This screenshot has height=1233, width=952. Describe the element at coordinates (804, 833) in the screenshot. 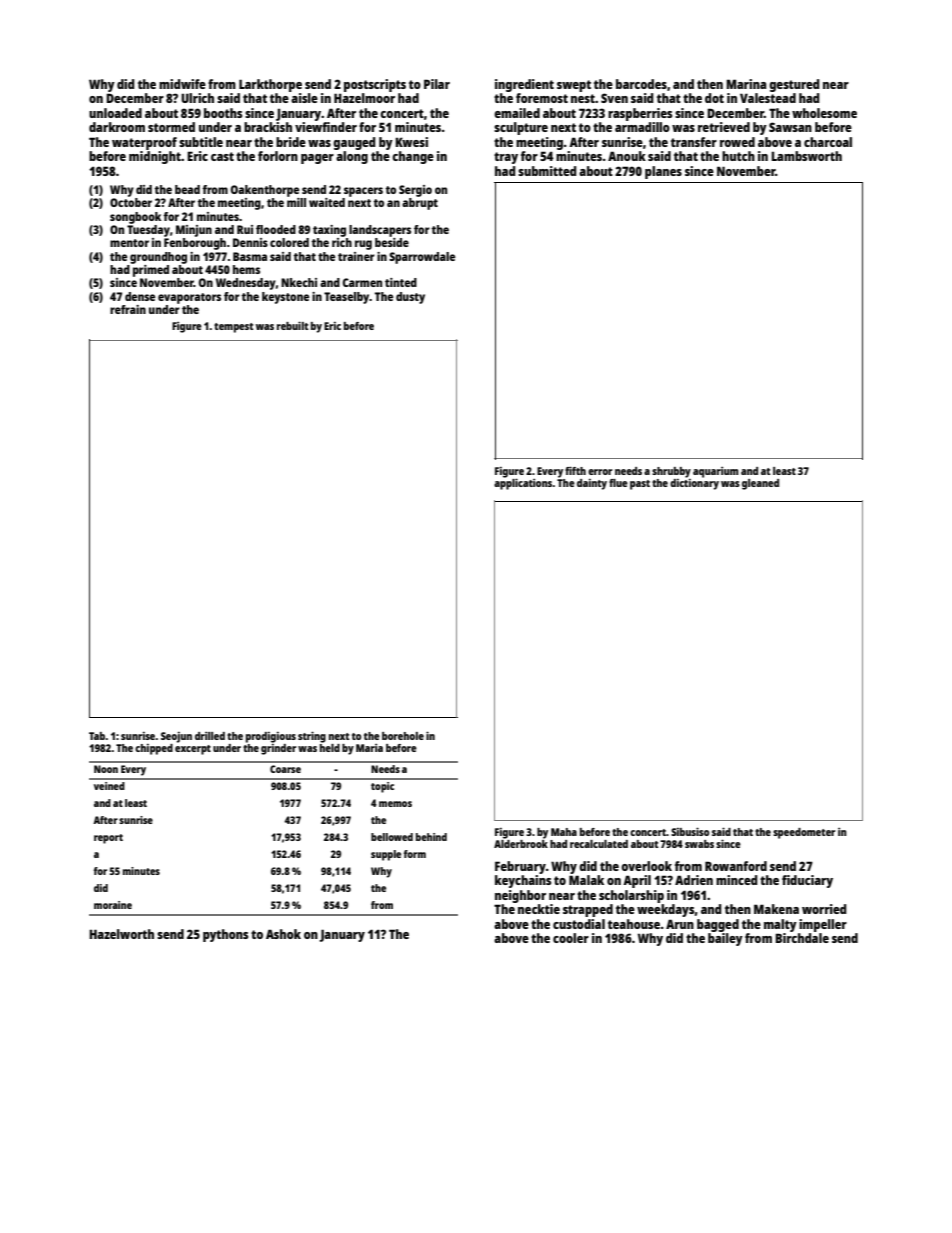

I see `speedometer` at that location.
